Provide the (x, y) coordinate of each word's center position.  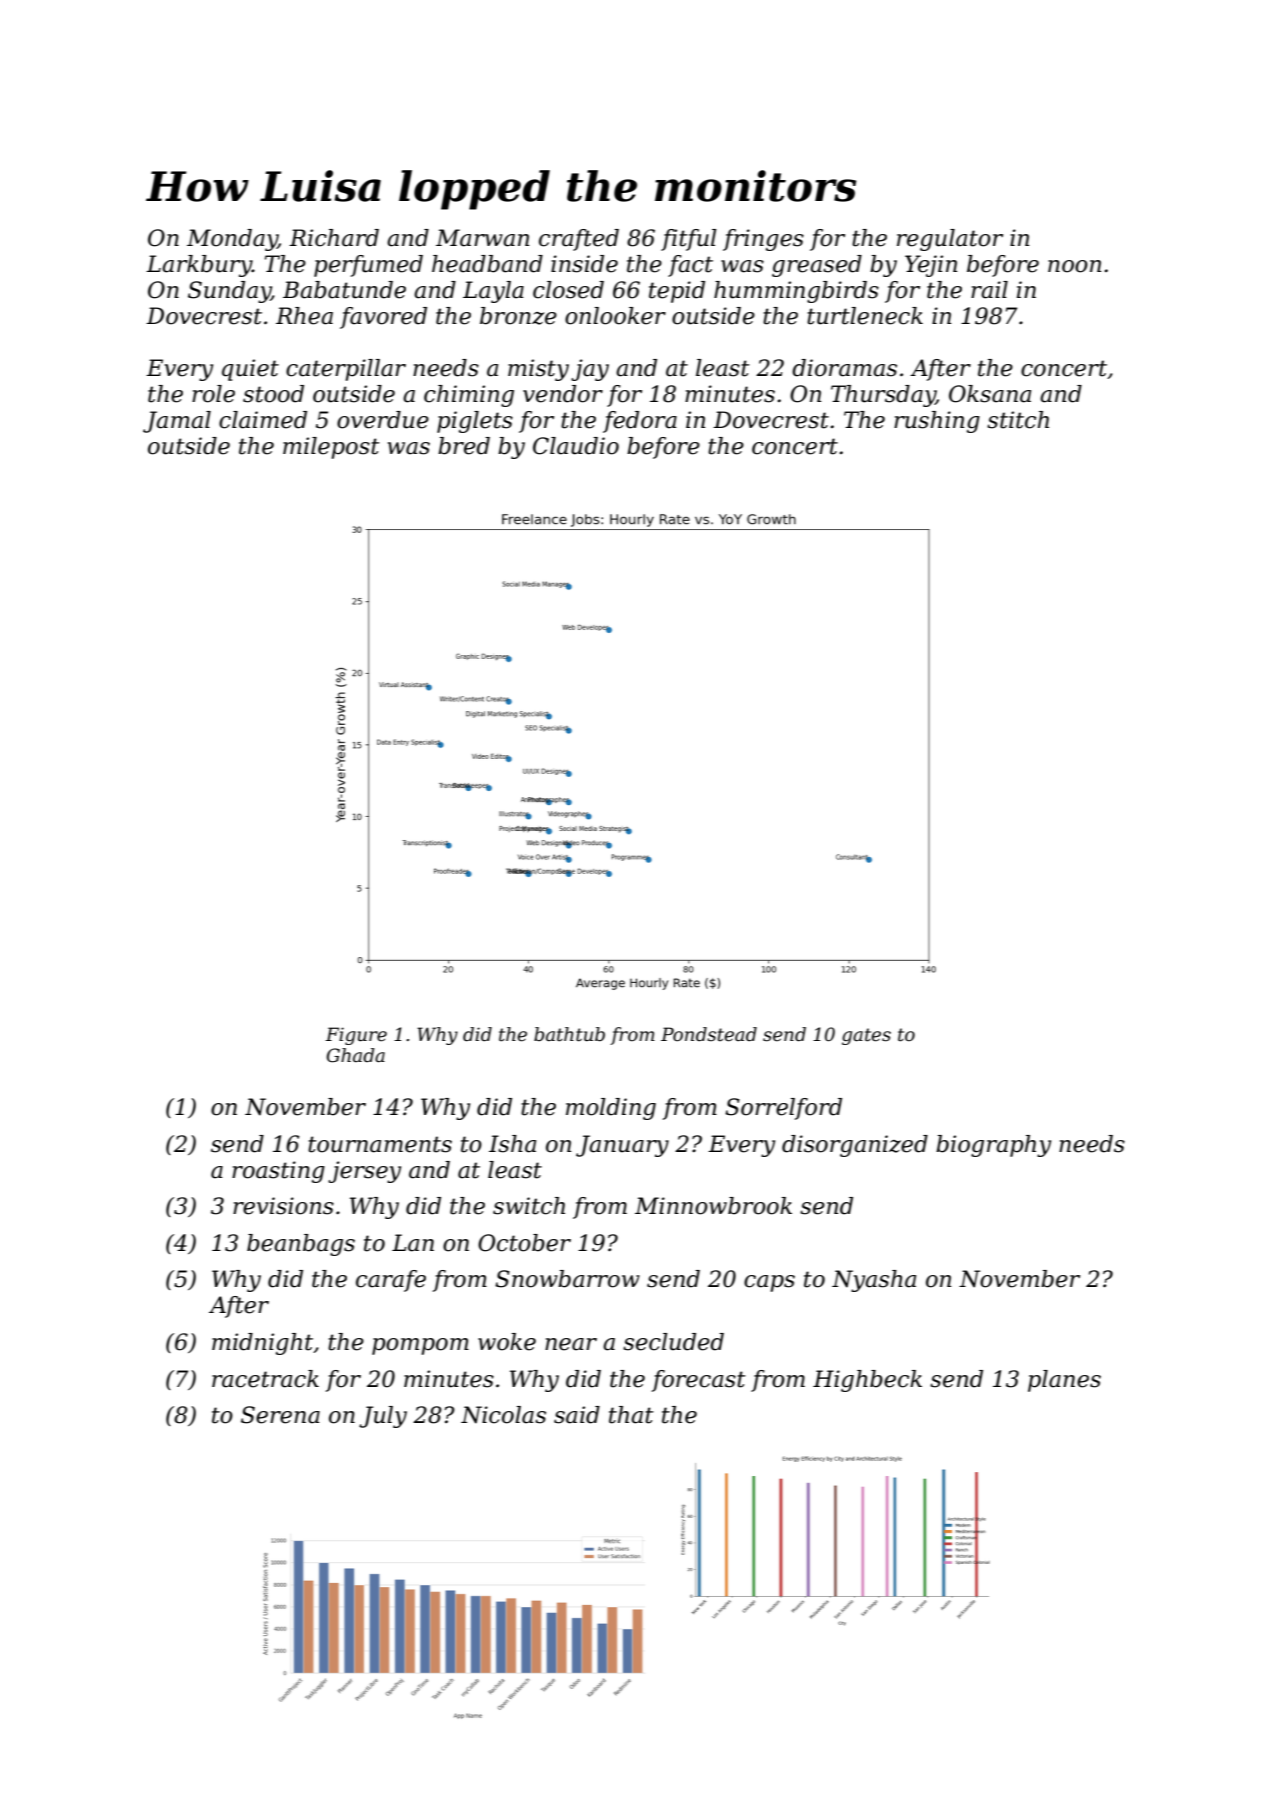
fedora (640, 422)
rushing (937, 422)
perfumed (368, 266)
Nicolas (503, 1415)
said (577, 1415)
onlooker (615, 316)
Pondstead (709, 1034)
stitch (1018, 420)
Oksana (990, 394)
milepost (331, 448)
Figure (356, 1036)
